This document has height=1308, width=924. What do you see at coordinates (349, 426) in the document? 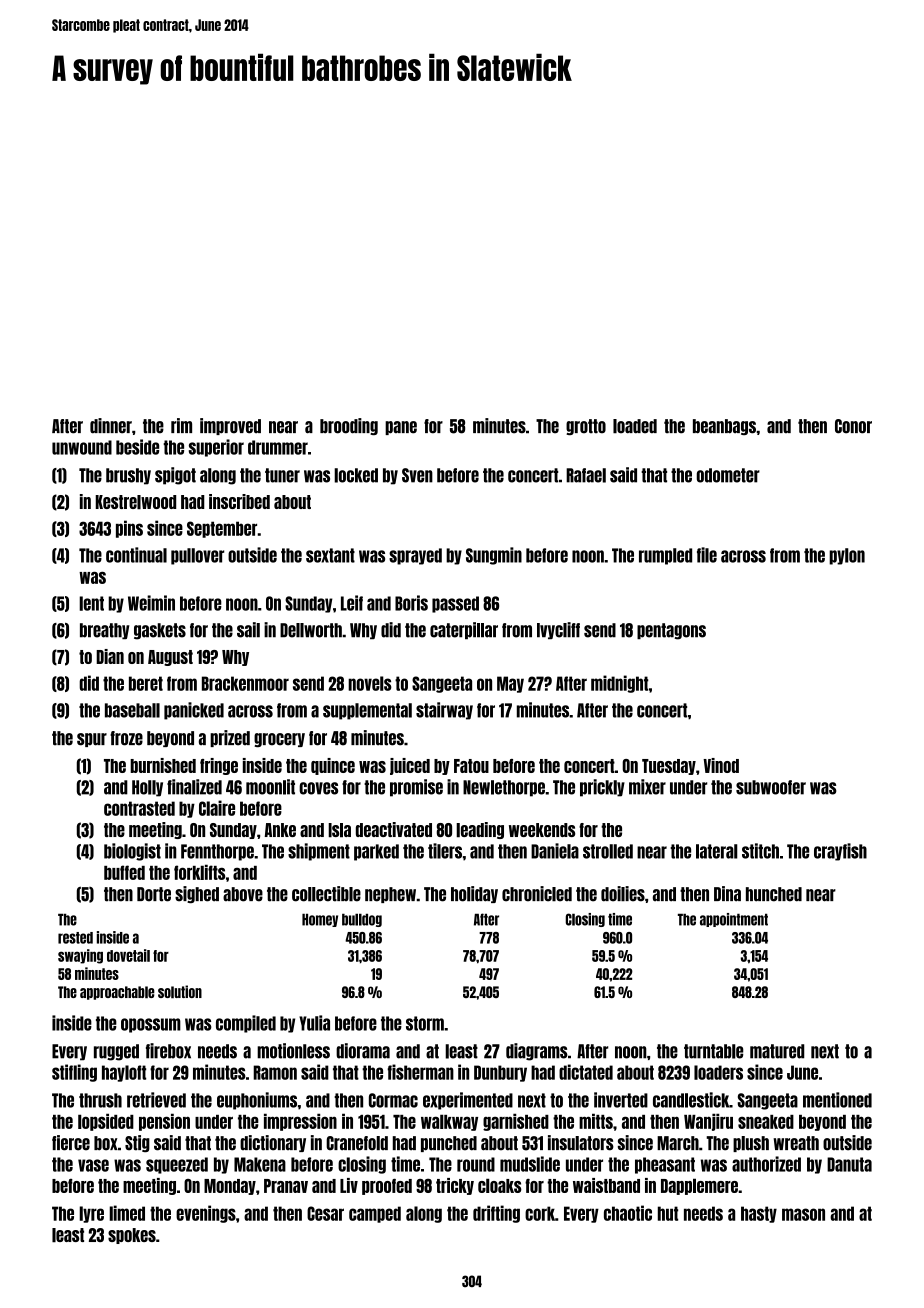
I see `brooding` at bounding box center [349, 426].
